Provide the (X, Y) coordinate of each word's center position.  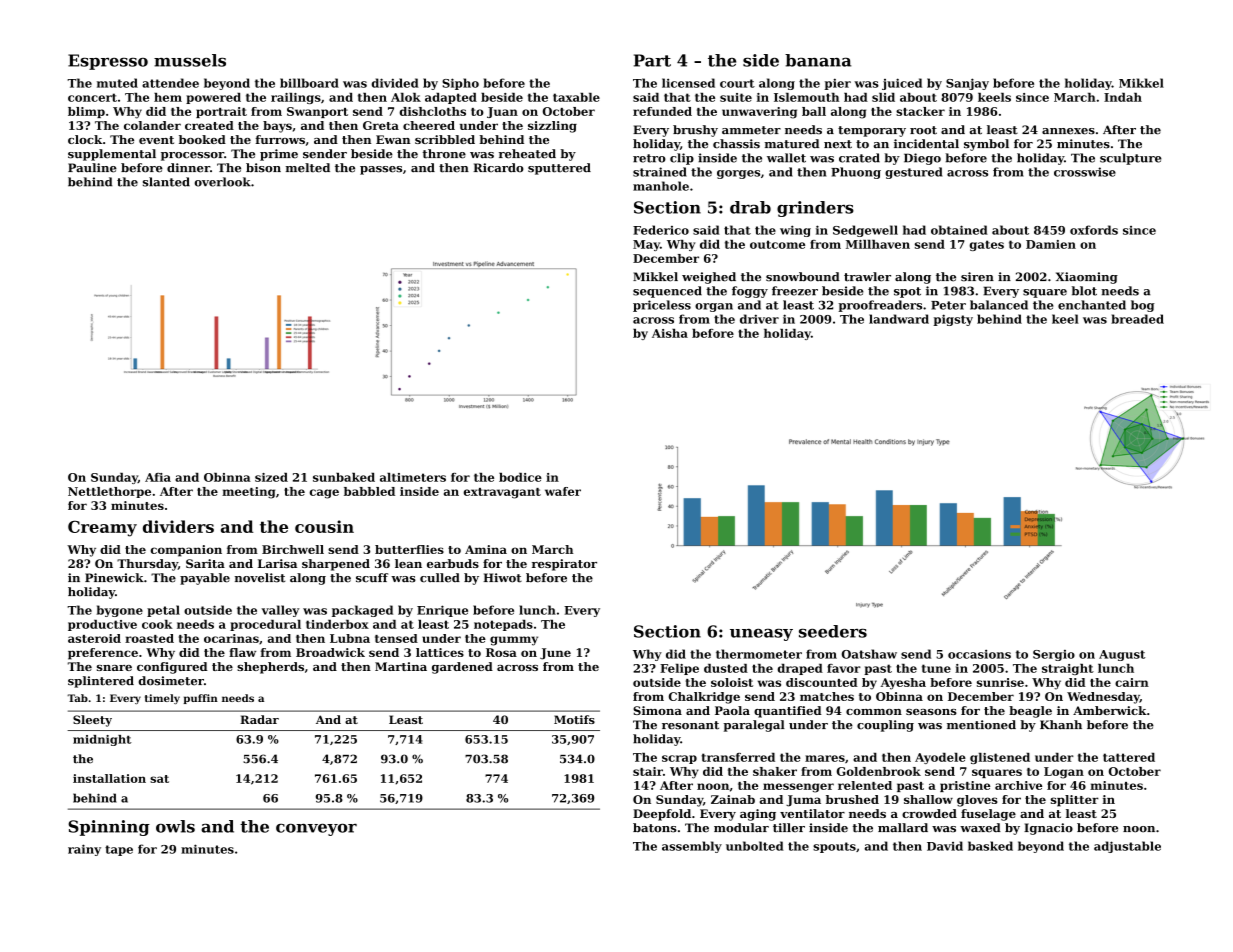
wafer (563, 491)
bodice (520, 477)
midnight (102, 740)
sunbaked (344, 477)
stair (648, 771)
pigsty (953, 320)
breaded (1137, 319)
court (737, 83)
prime (279, 155)
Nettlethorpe (109, 492)
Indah (1123, 97)
